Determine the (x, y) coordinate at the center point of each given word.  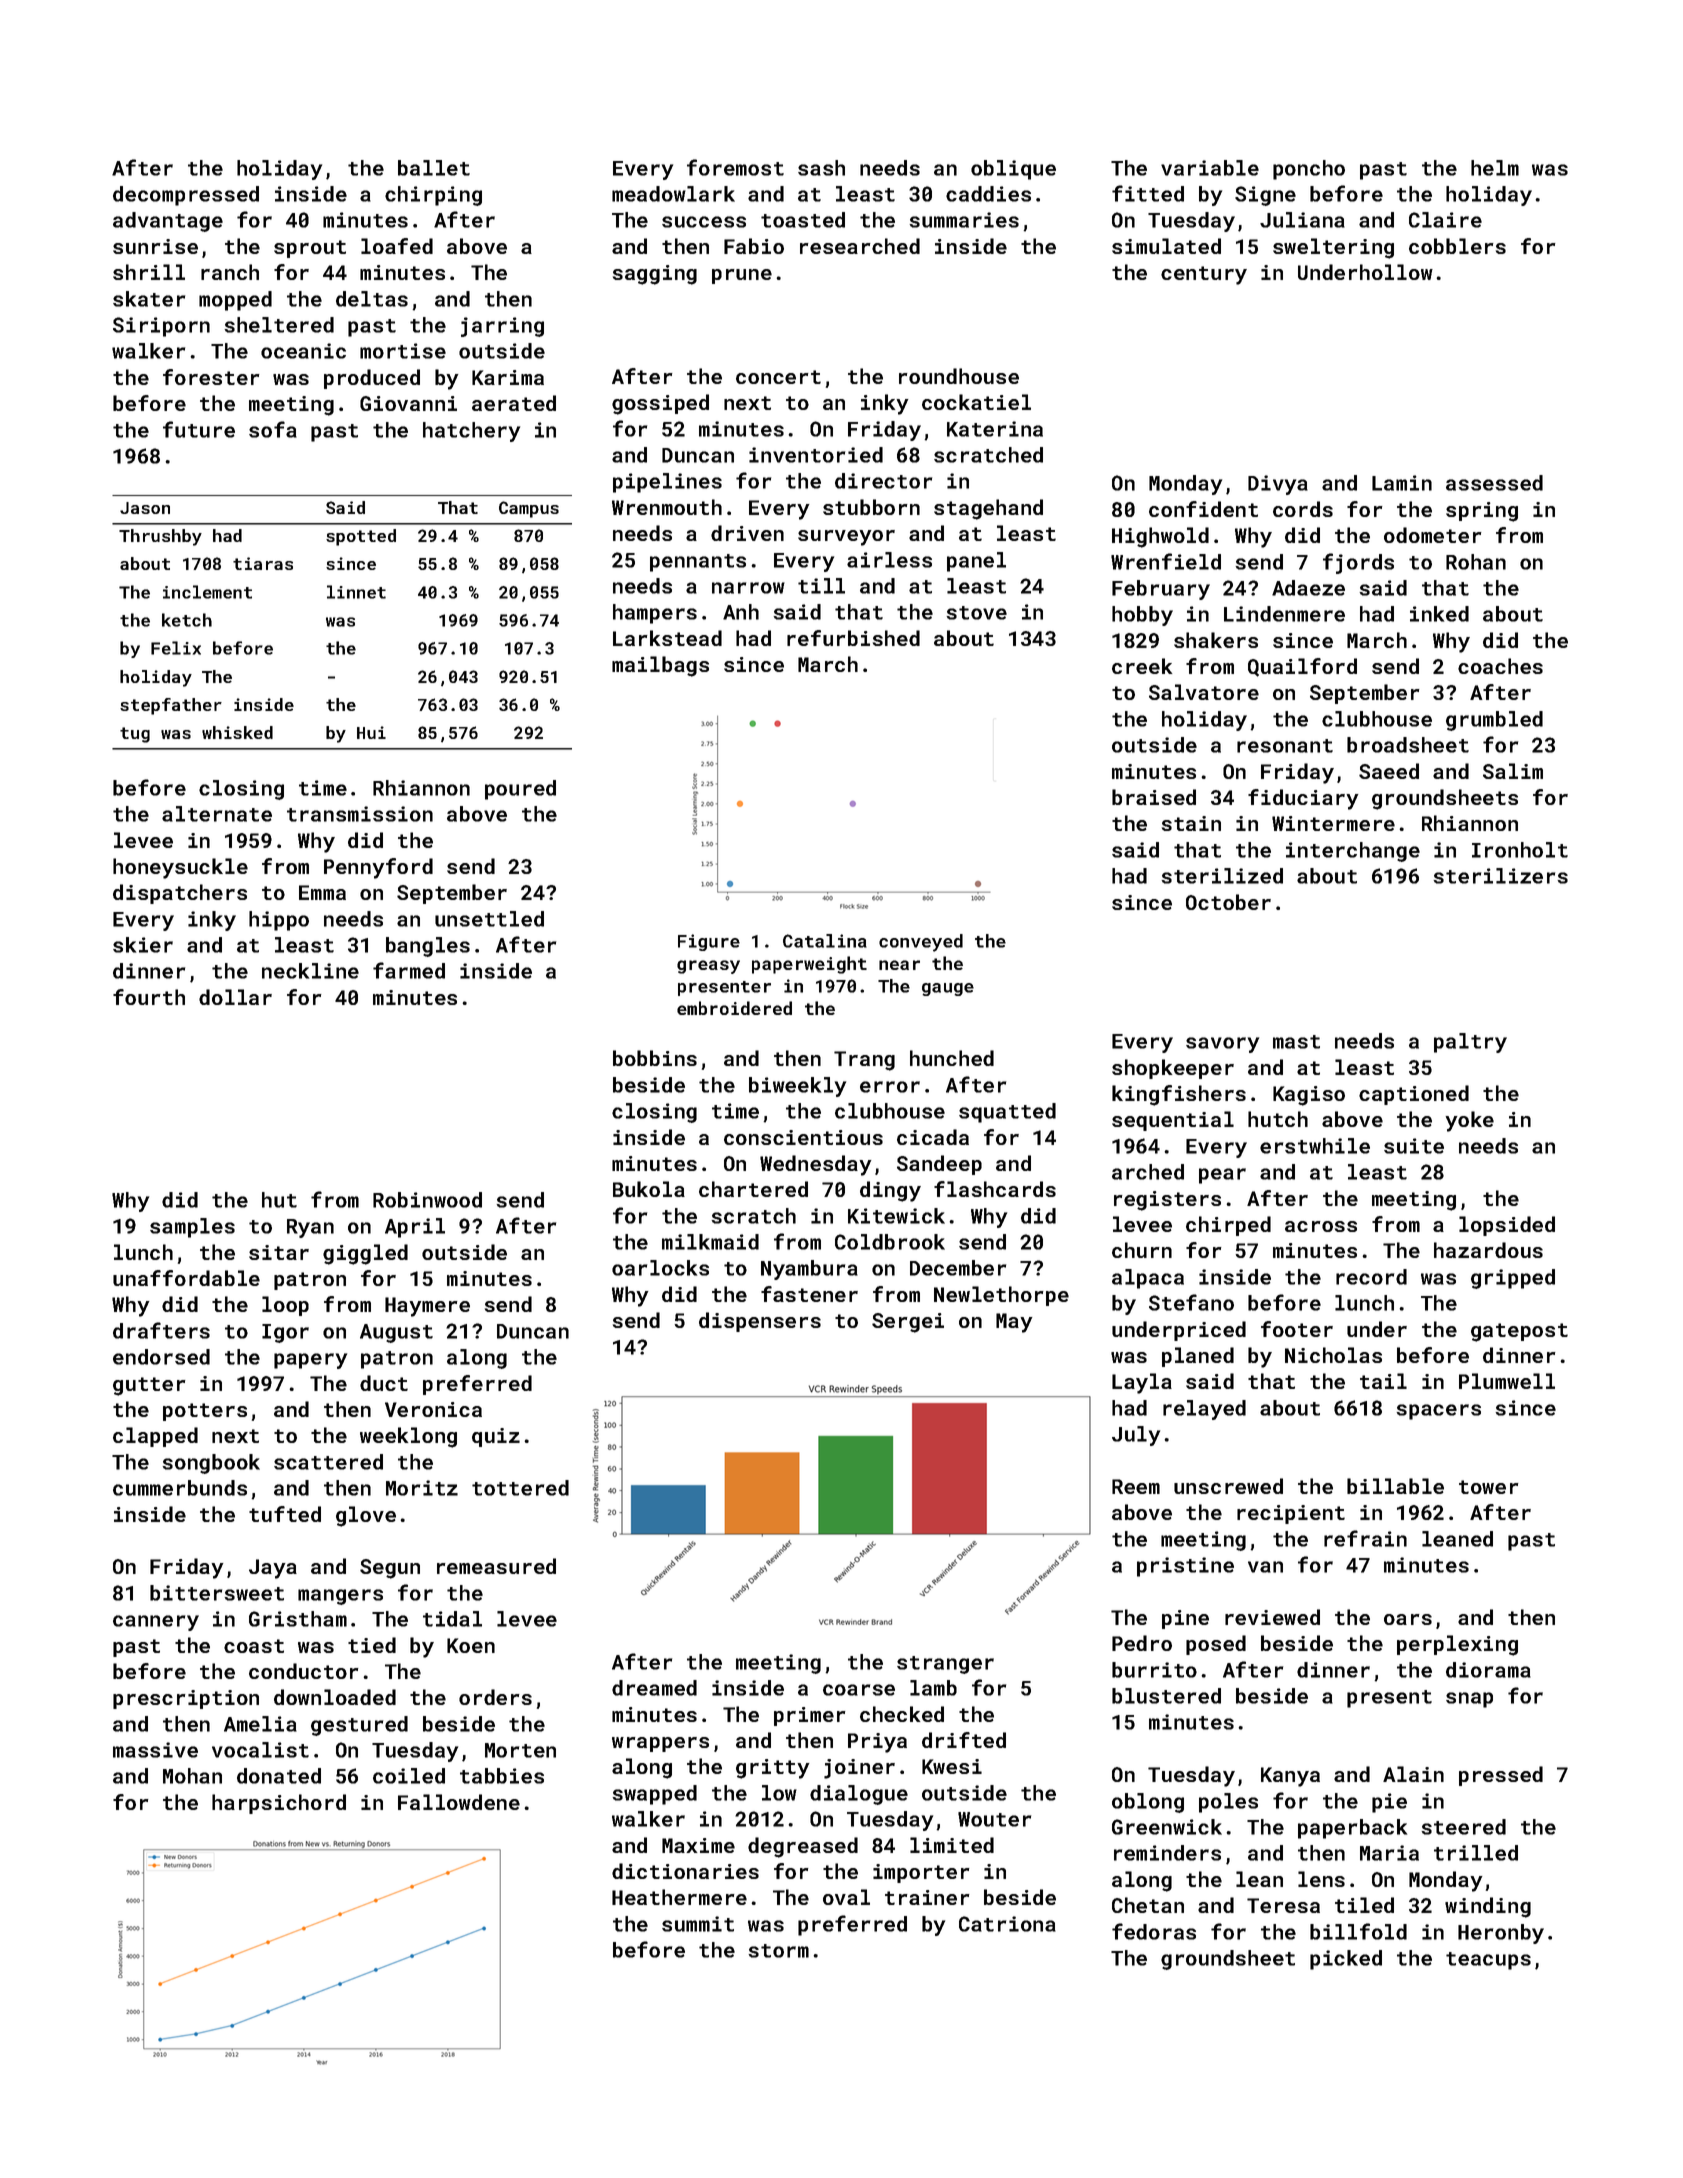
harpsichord (279, 1804)
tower (1489, 1487)
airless (889, 560)
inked (1439, 614)
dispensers (760, 1322)
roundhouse (959, 376)
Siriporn (161, 327)
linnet (356, 592)
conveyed (921, 943)
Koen (471, 1645)
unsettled (489, 919)
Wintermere (1333, 823)
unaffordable (186, 1278)
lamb (933, 1688)
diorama (1488, 1670)
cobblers (1457, 246)
